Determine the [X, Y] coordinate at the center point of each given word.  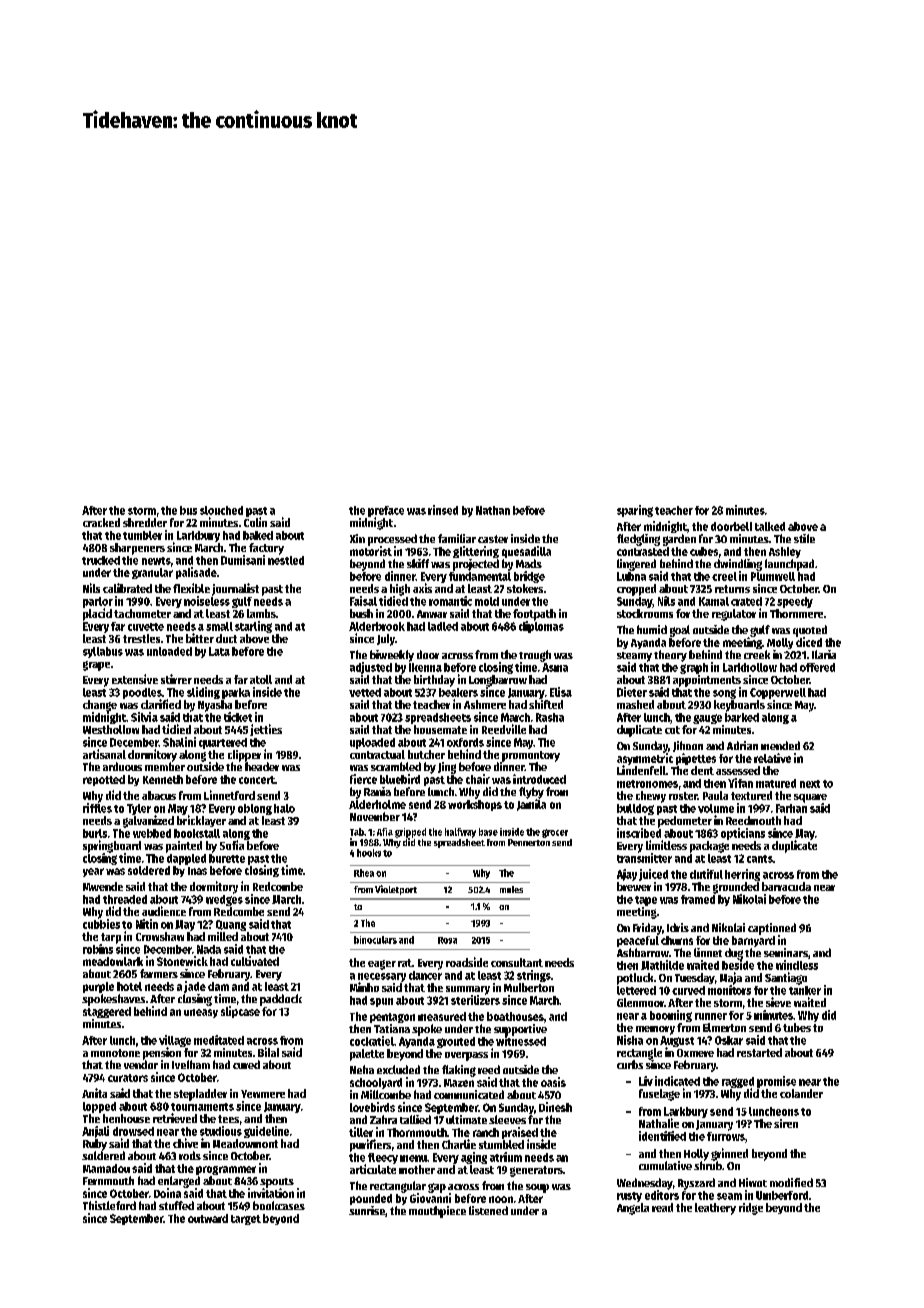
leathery [715, 1209]
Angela [633, 1209]
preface [386, 511]
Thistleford [109, 1205]
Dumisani [243, 560]
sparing [635, 511]
